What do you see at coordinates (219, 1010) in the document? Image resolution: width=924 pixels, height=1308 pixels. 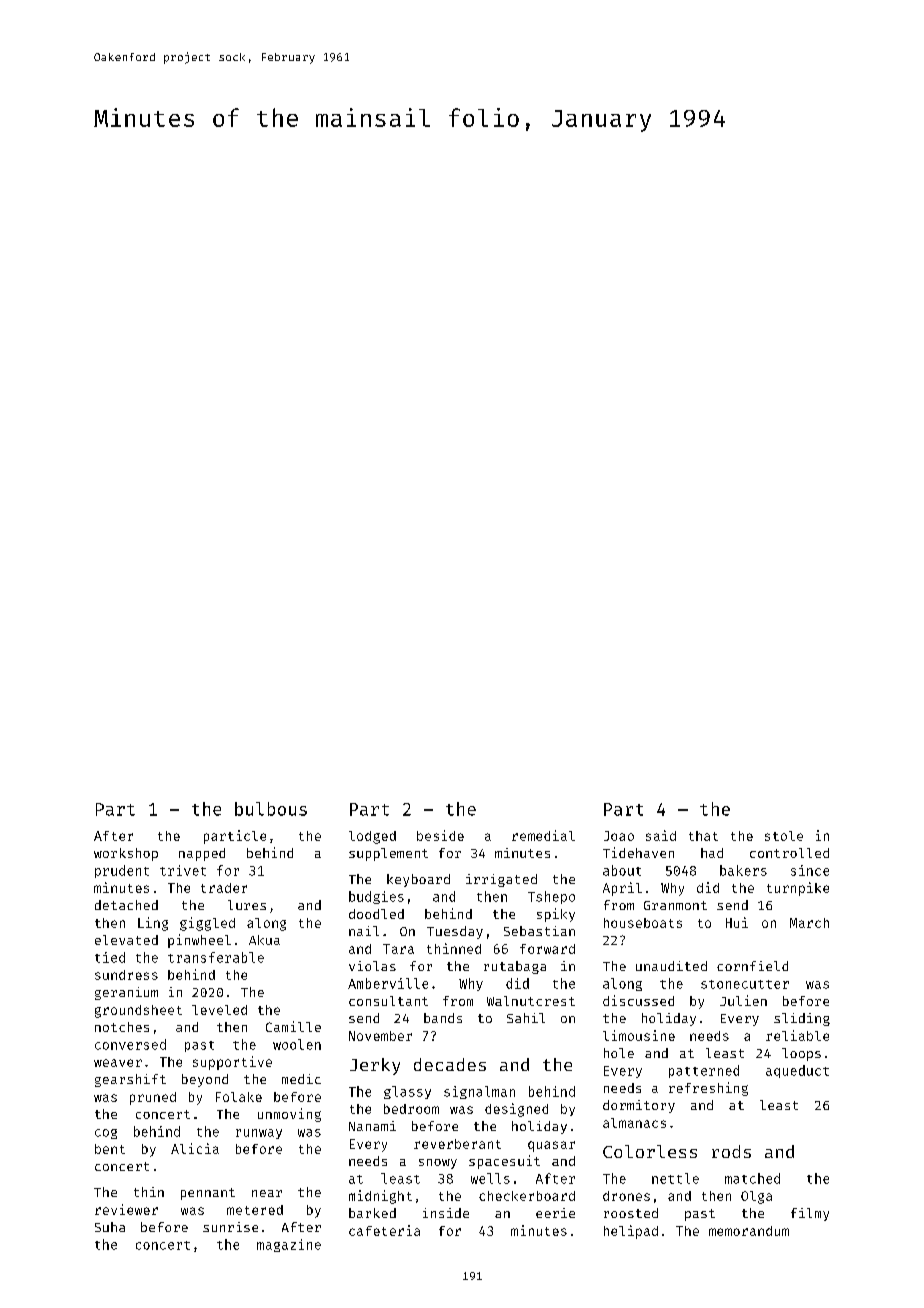 I see `leveled` at bounding box center [219, 1010].
